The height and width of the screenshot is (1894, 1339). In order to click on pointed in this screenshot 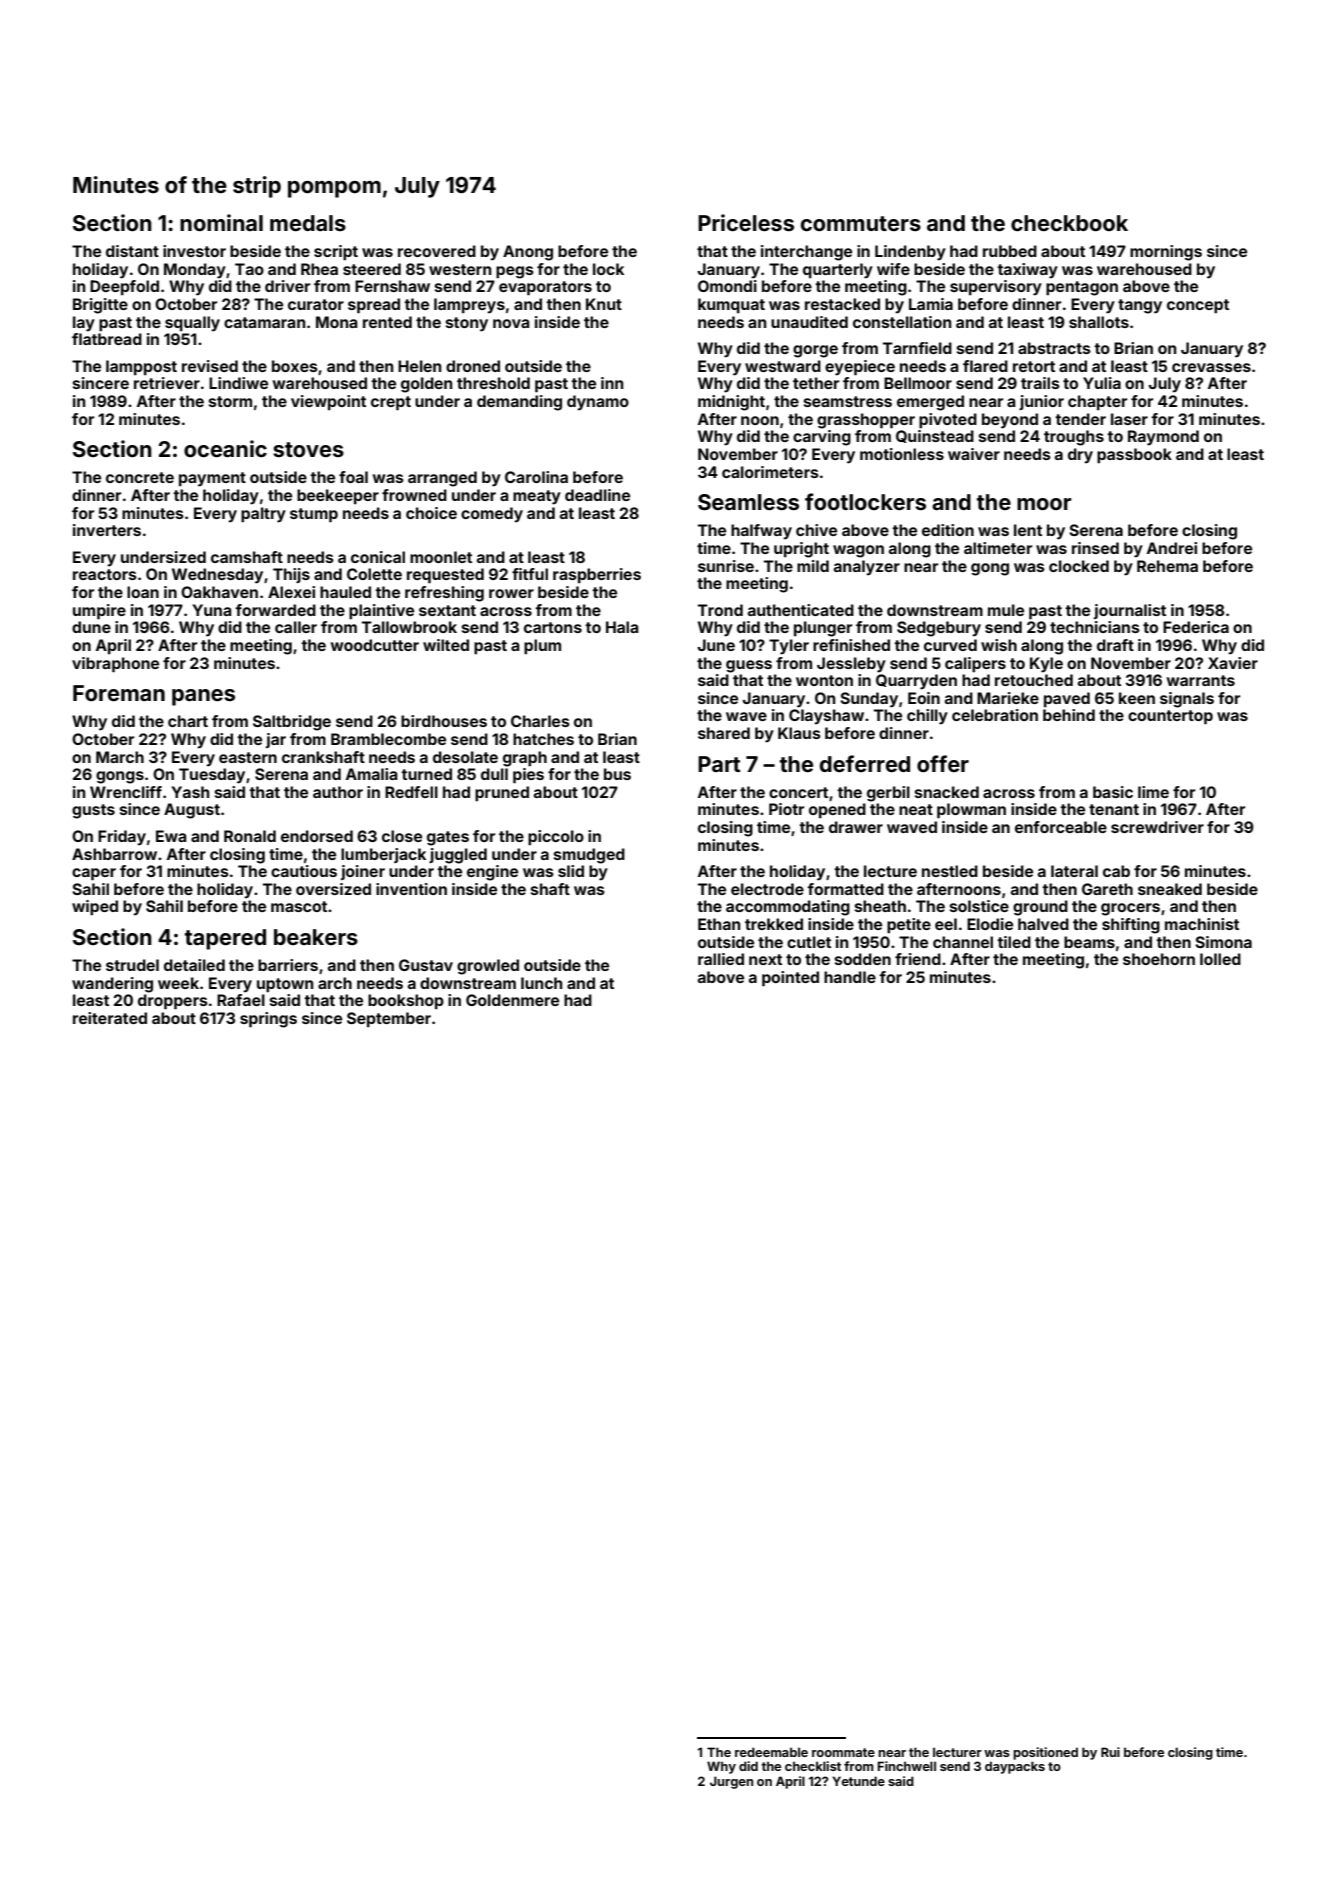, I will do `click(790, 978)`.
